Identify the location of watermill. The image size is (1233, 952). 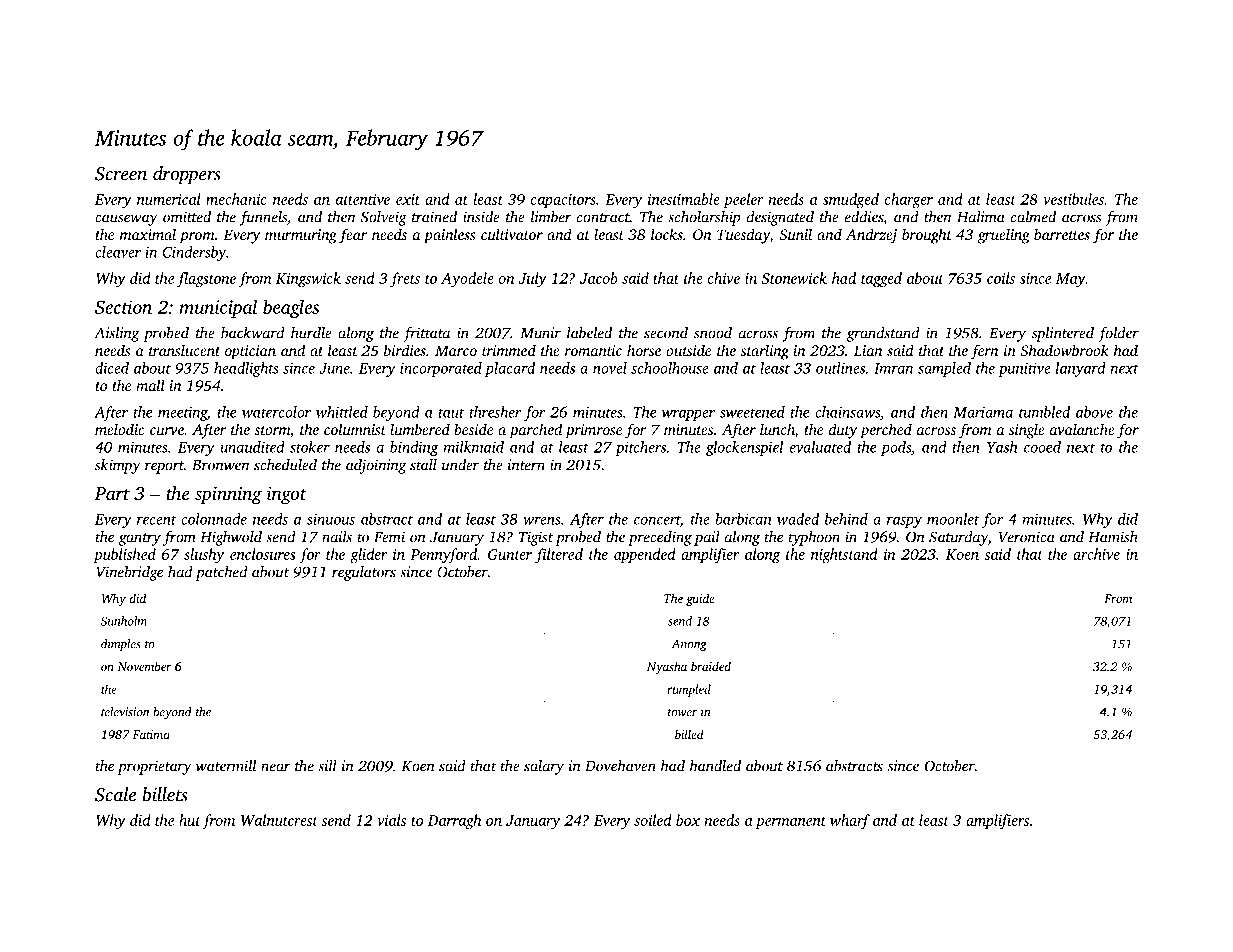
(226, 766).
